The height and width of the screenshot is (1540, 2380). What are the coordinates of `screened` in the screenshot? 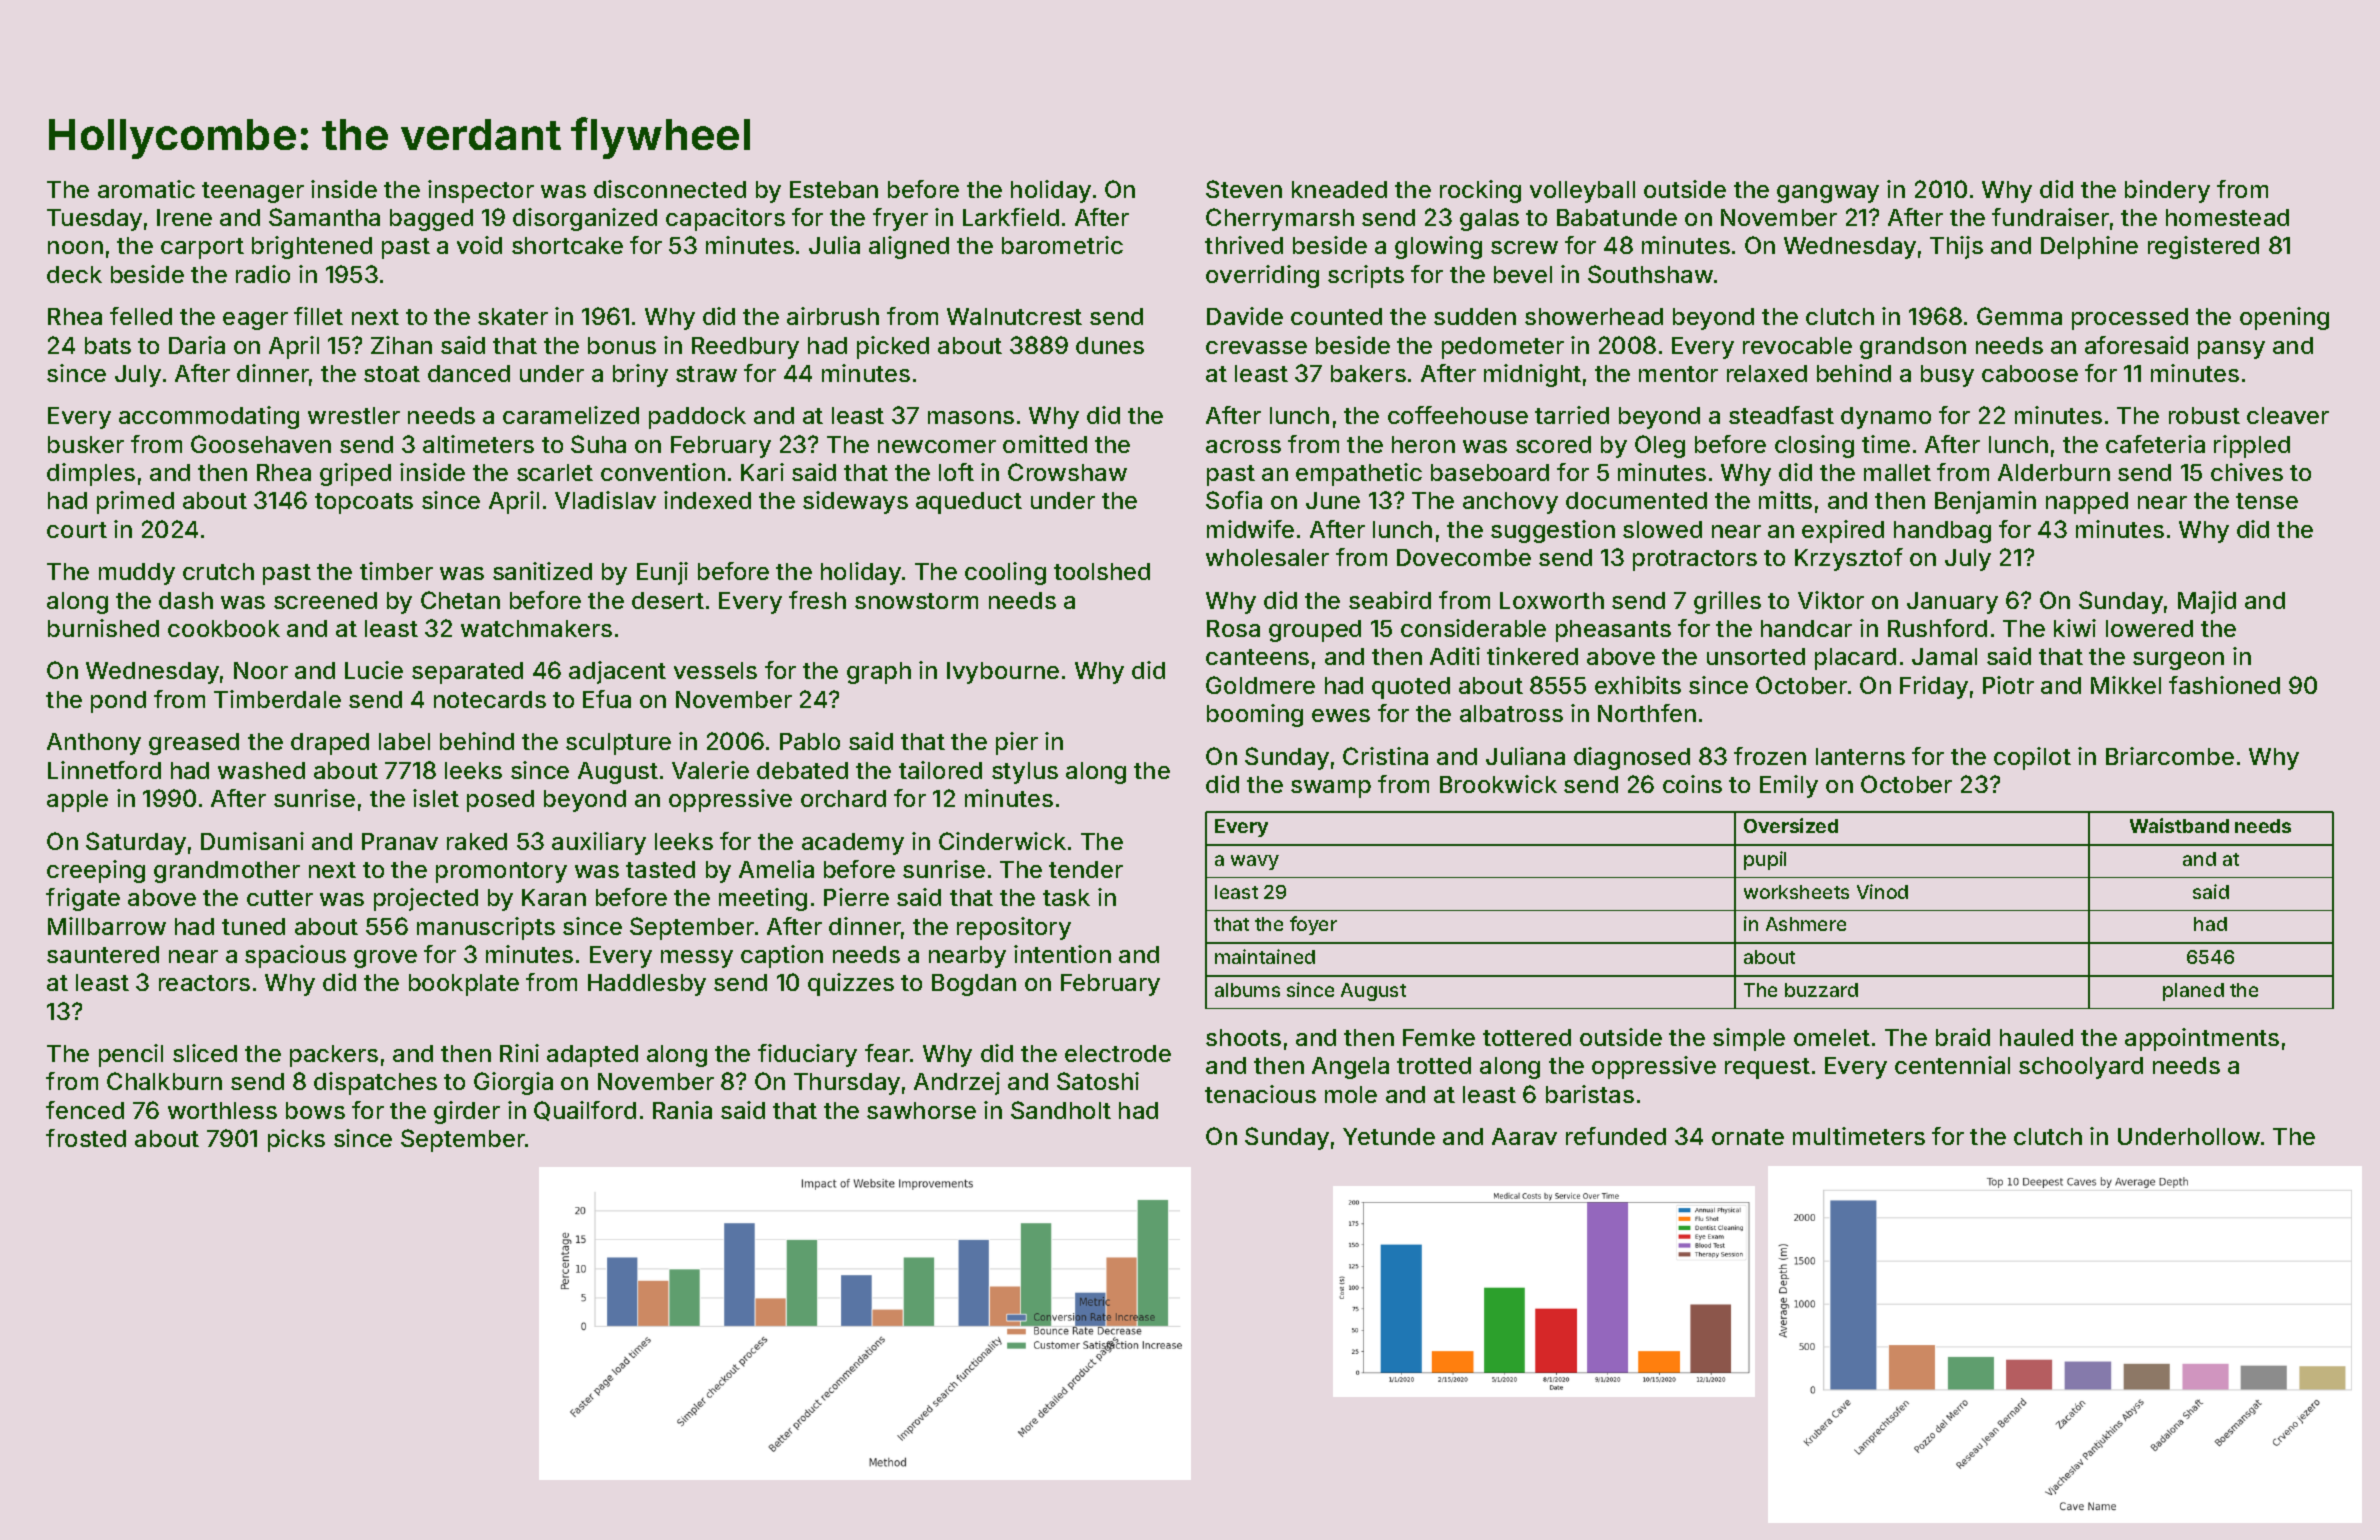 It's located at (325, 600).
